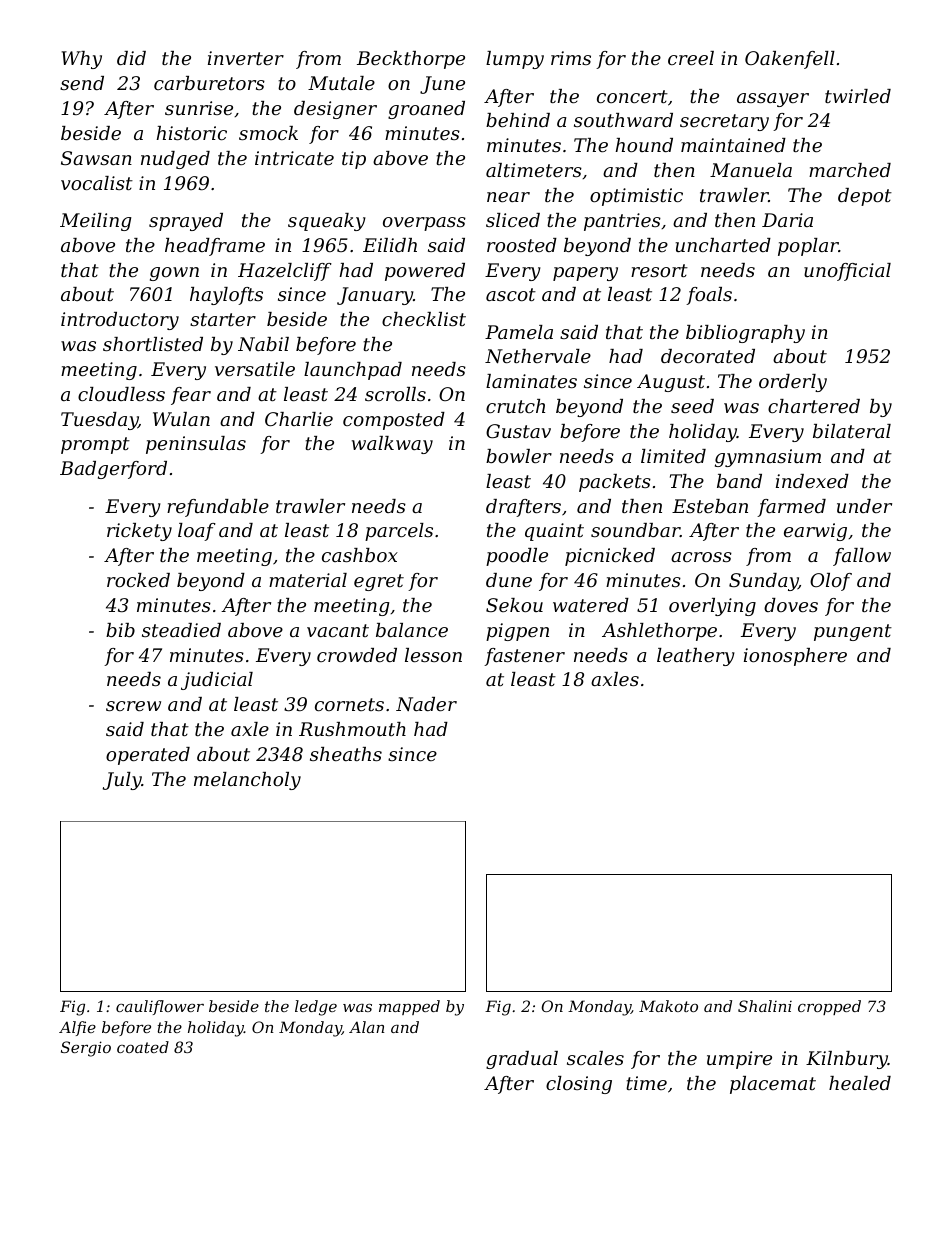  Describe the element at coordinates (217, 681) in the screenshot. I see `judicial` at that location.
